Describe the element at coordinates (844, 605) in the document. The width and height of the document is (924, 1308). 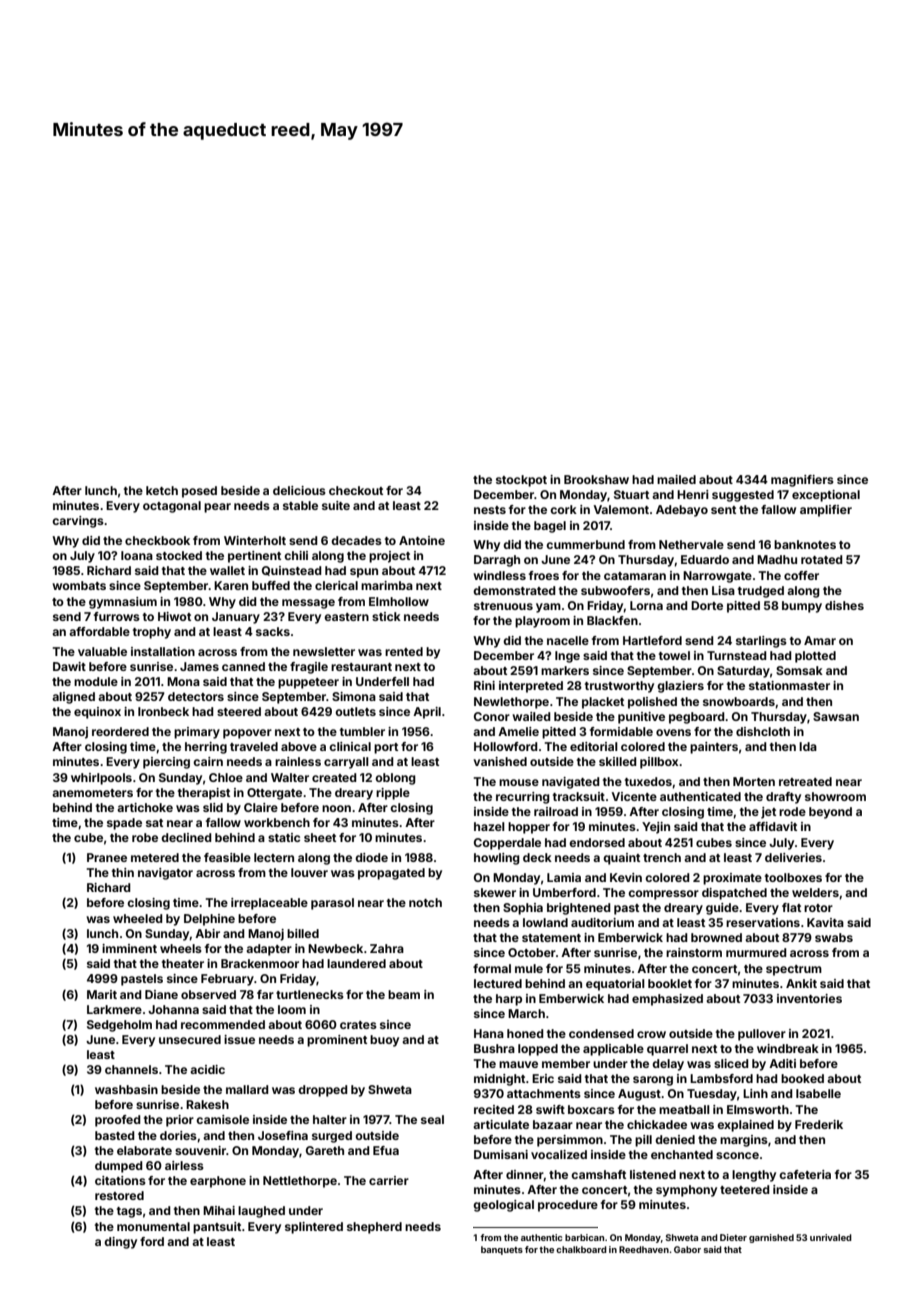
I see `dishes` at that location.
